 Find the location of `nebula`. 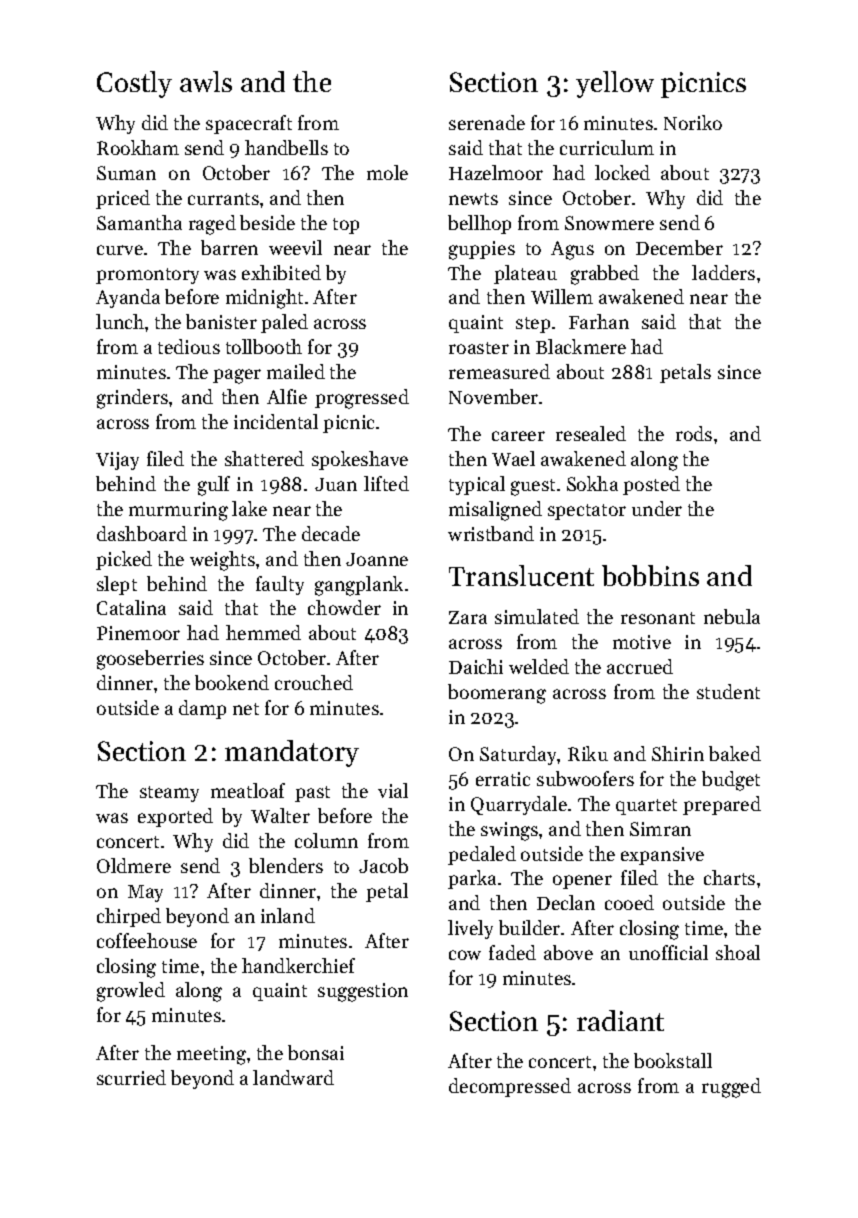

nebula is located at coordinates (732, 616).
